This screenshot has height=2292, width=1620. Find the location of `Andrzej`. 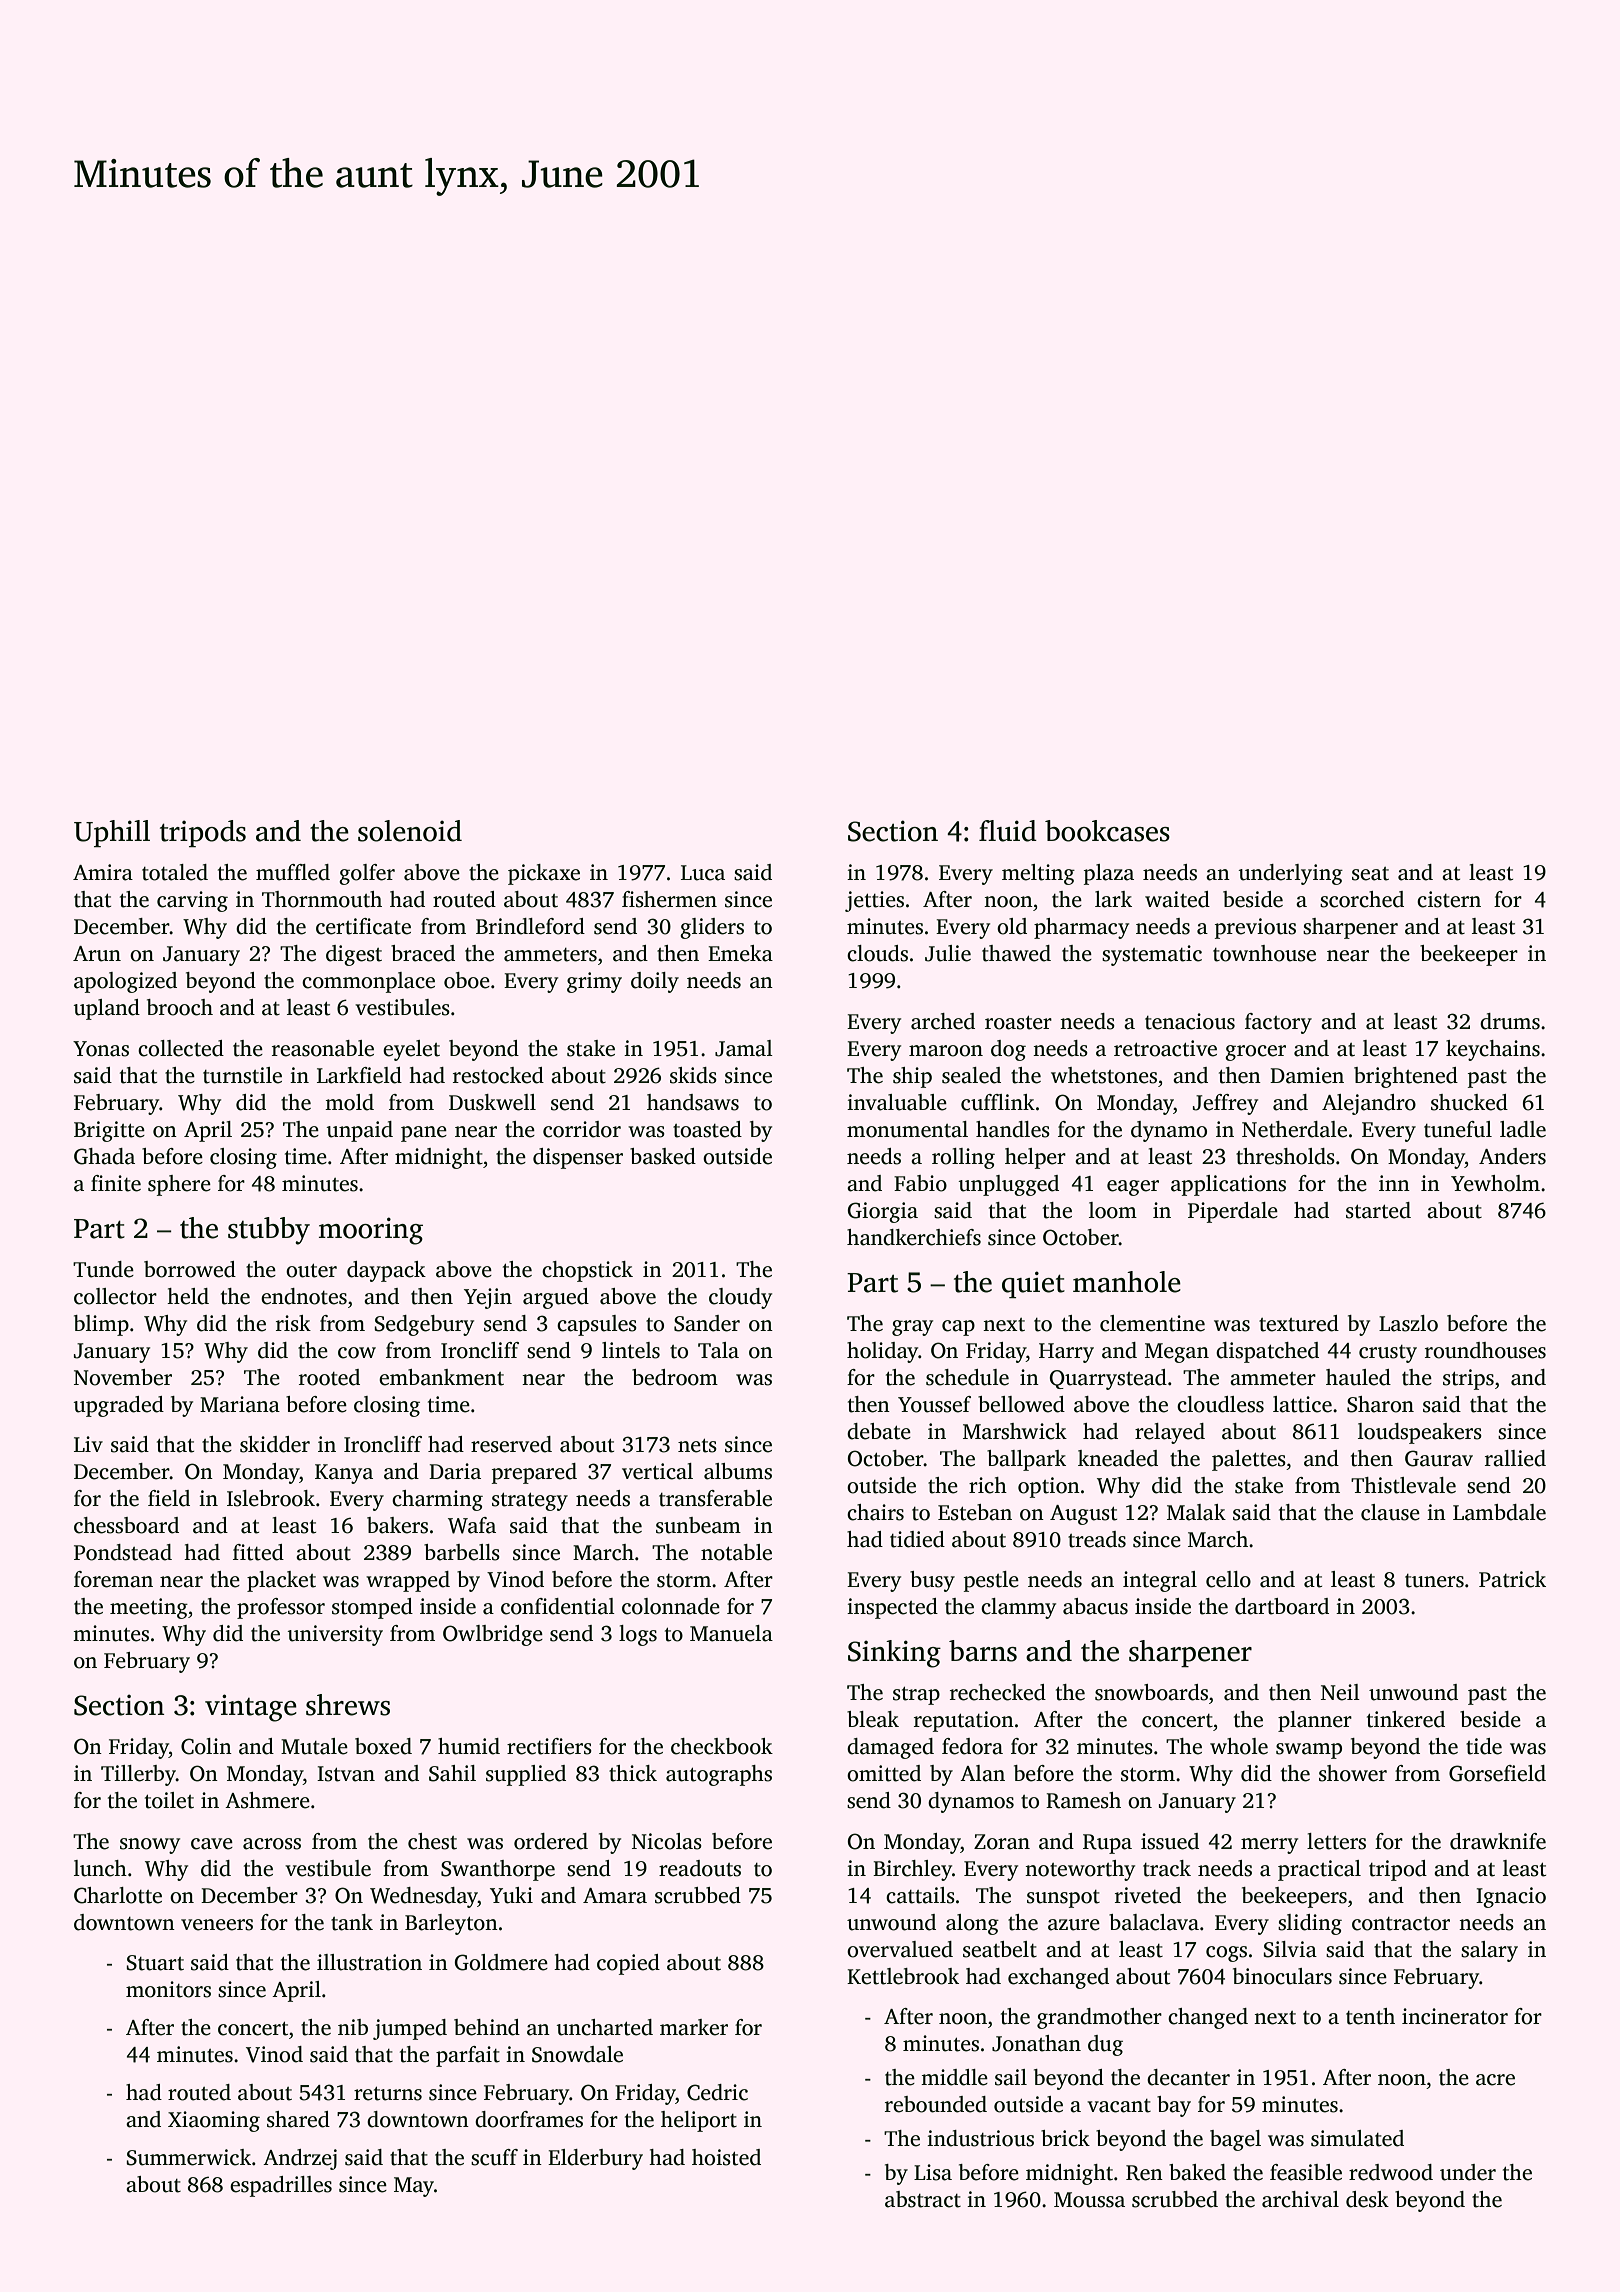

Andrzej is located at coordinates (300, 2159).
